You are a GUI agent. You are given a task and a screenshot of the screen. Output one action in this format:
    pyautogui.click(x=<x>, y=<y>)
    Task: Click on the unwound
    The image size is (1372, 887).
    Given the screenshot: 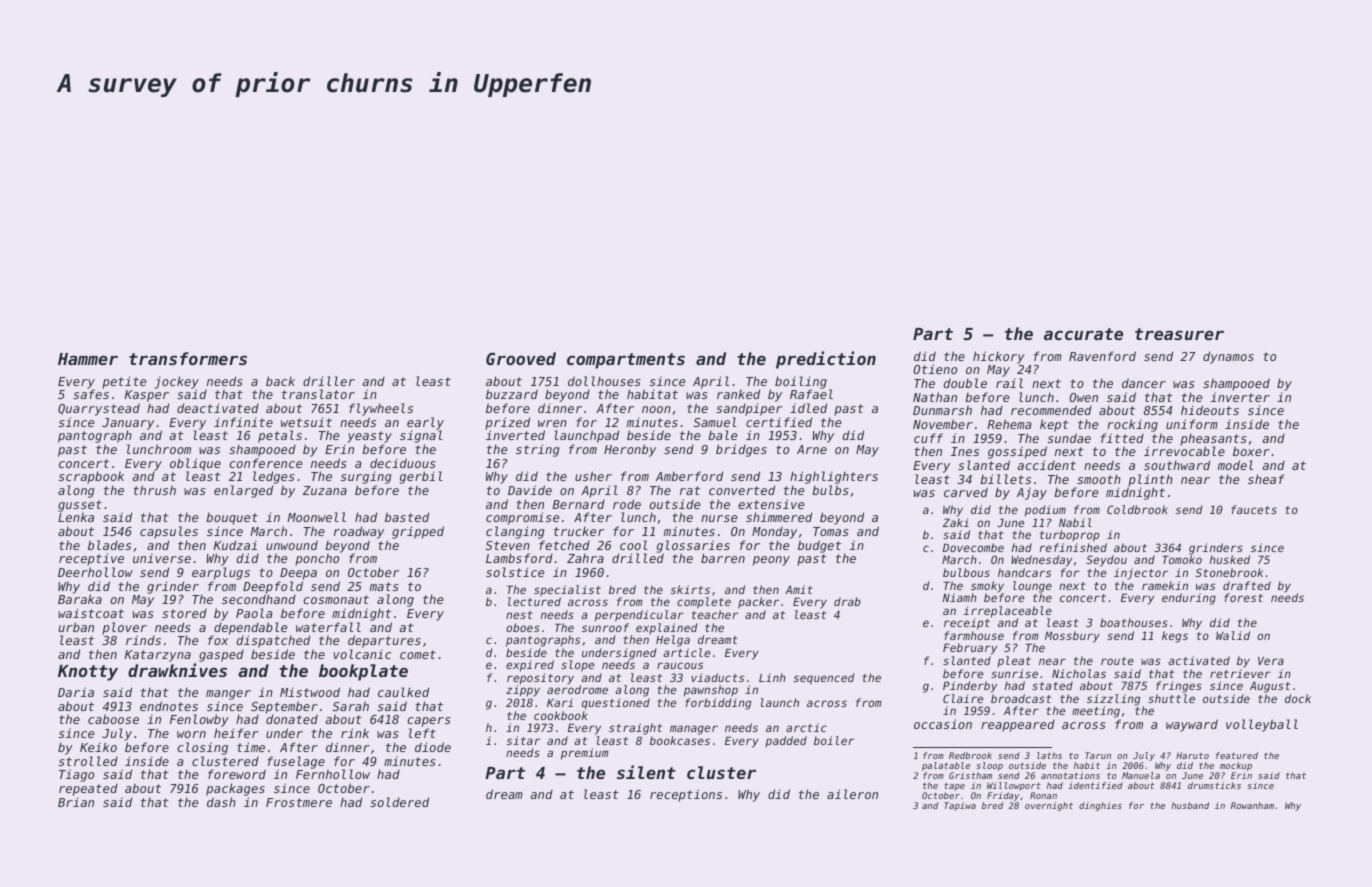 What is the action you would take?
    pyautogui.click(x=292, y=545)
